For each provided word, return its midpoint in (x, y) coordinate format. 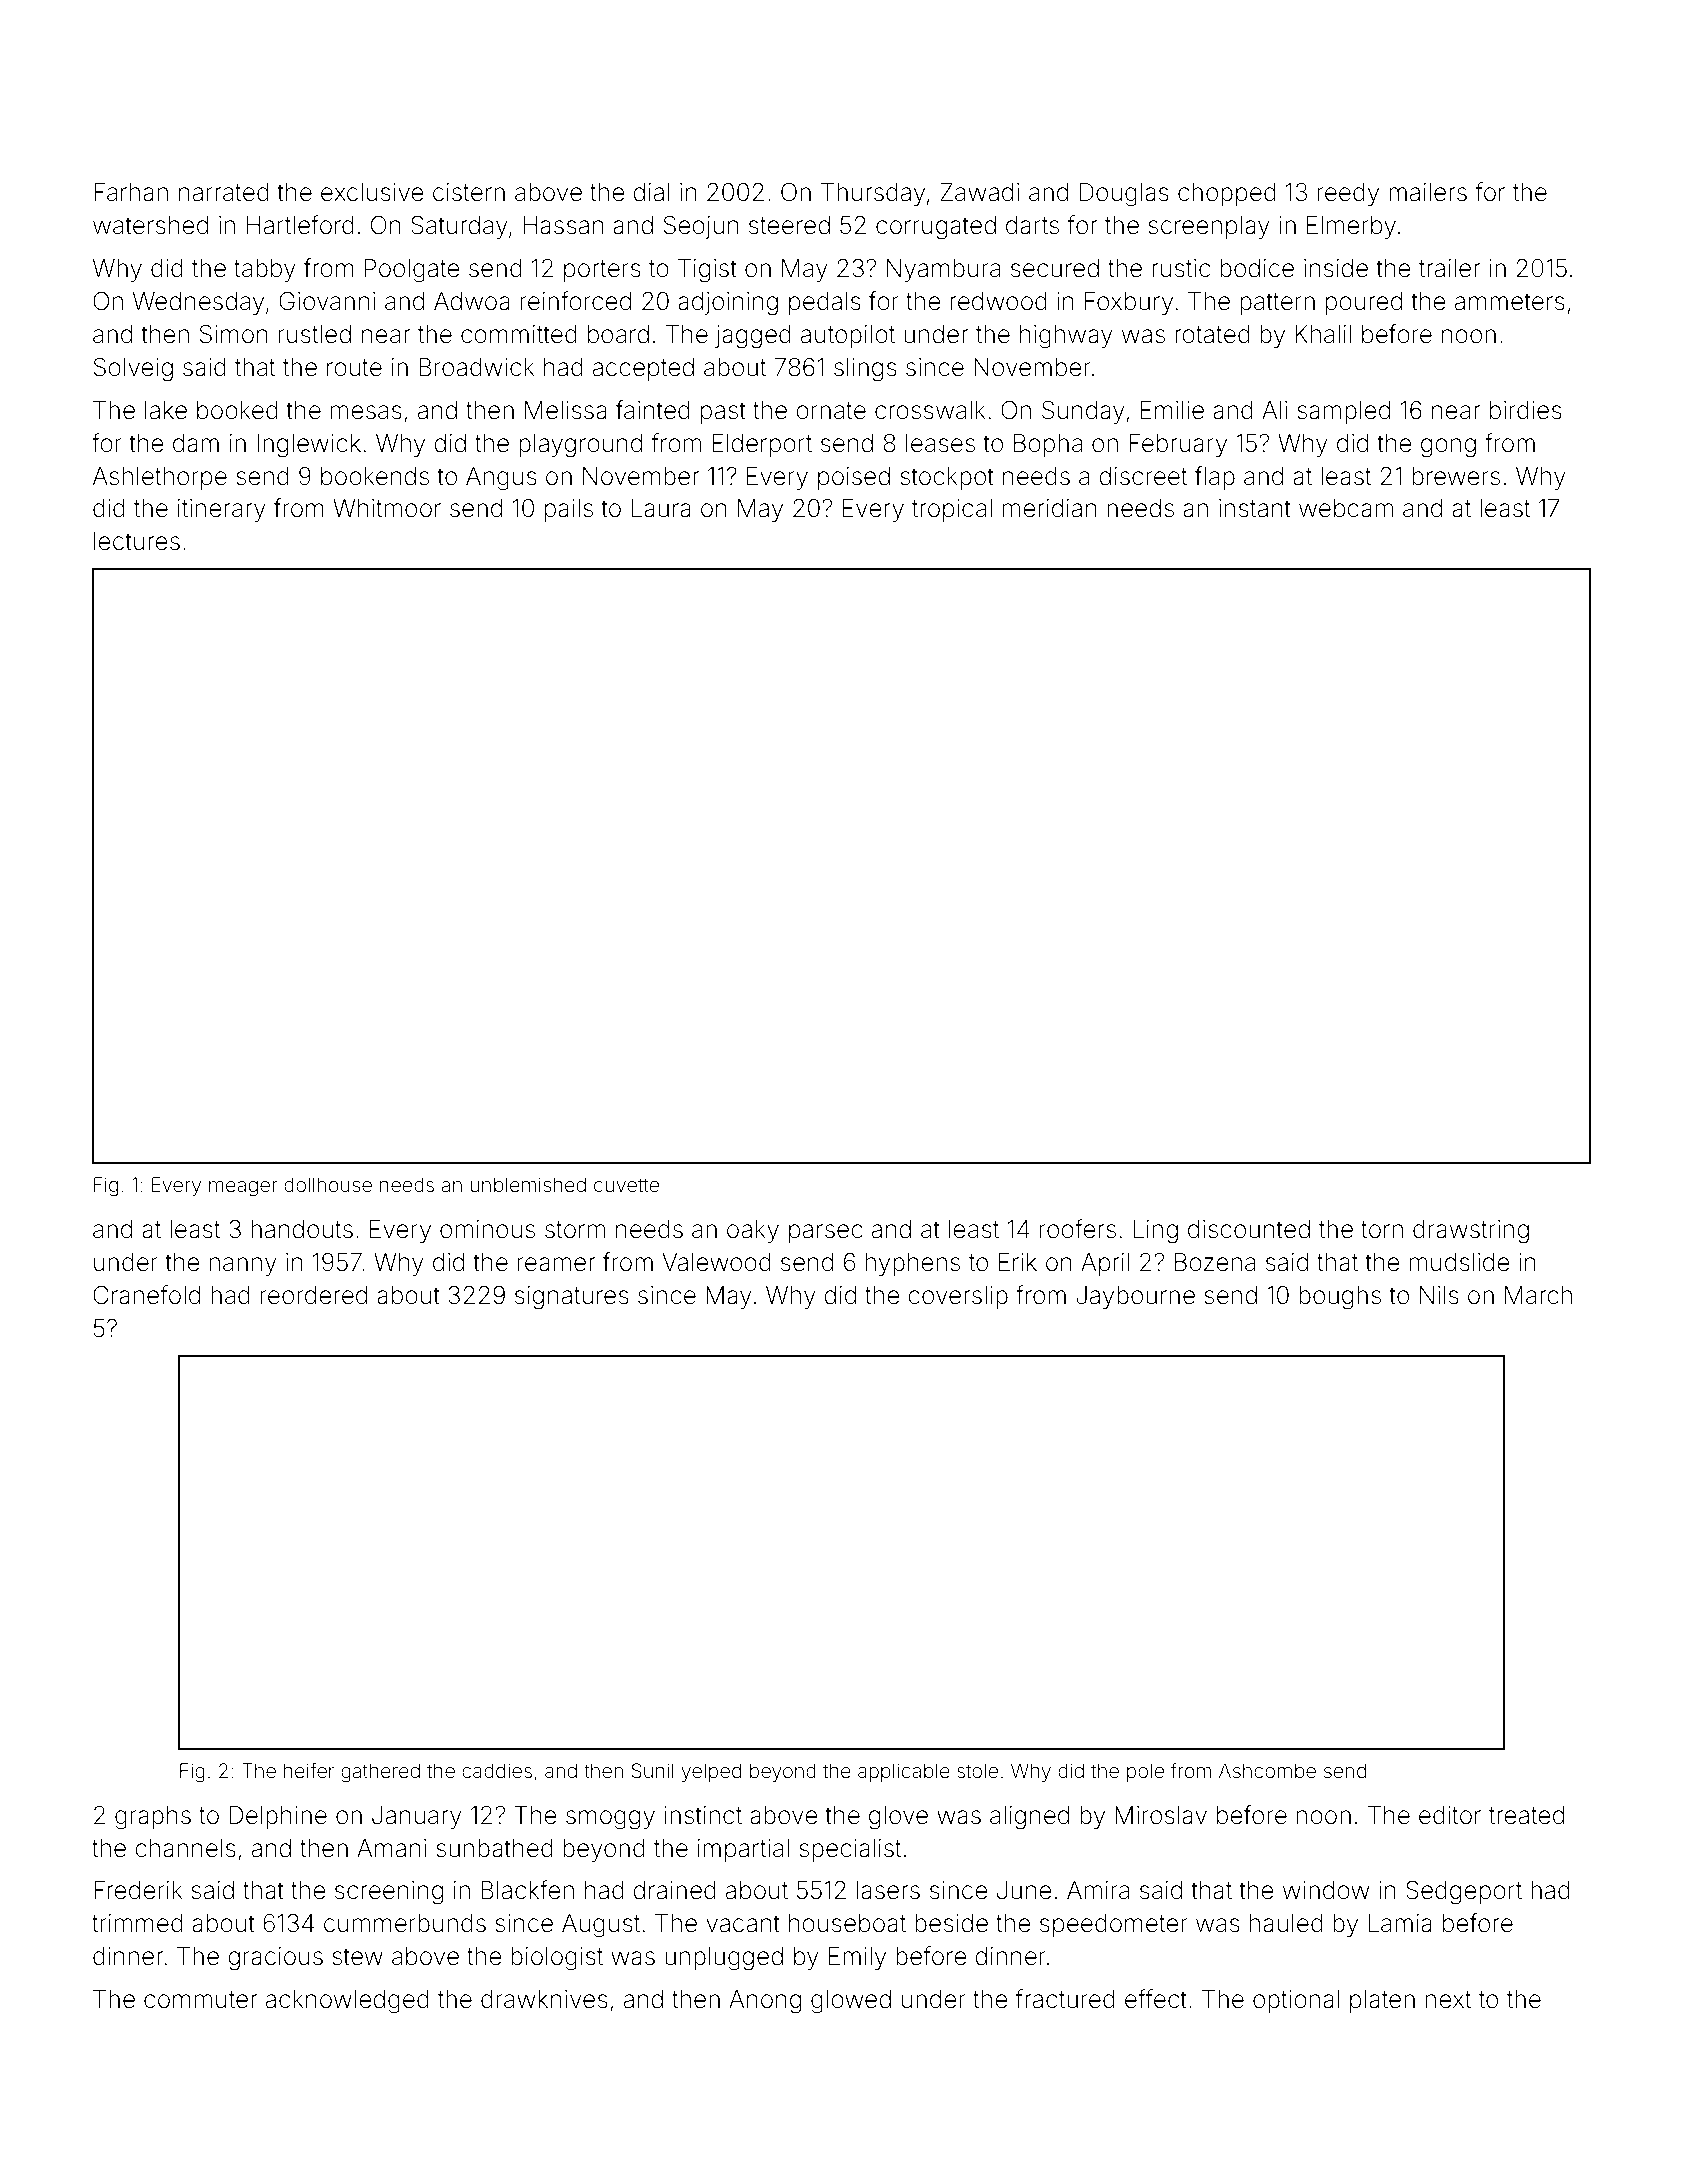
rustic (1181, 268)
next (1448, 2000)
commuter (200, 2000)
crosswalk (930, 410)
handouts (302, 1229)
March (1538, 1295)
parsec (826, 1233)
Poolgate (412, 271)
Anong (765, 2002)
